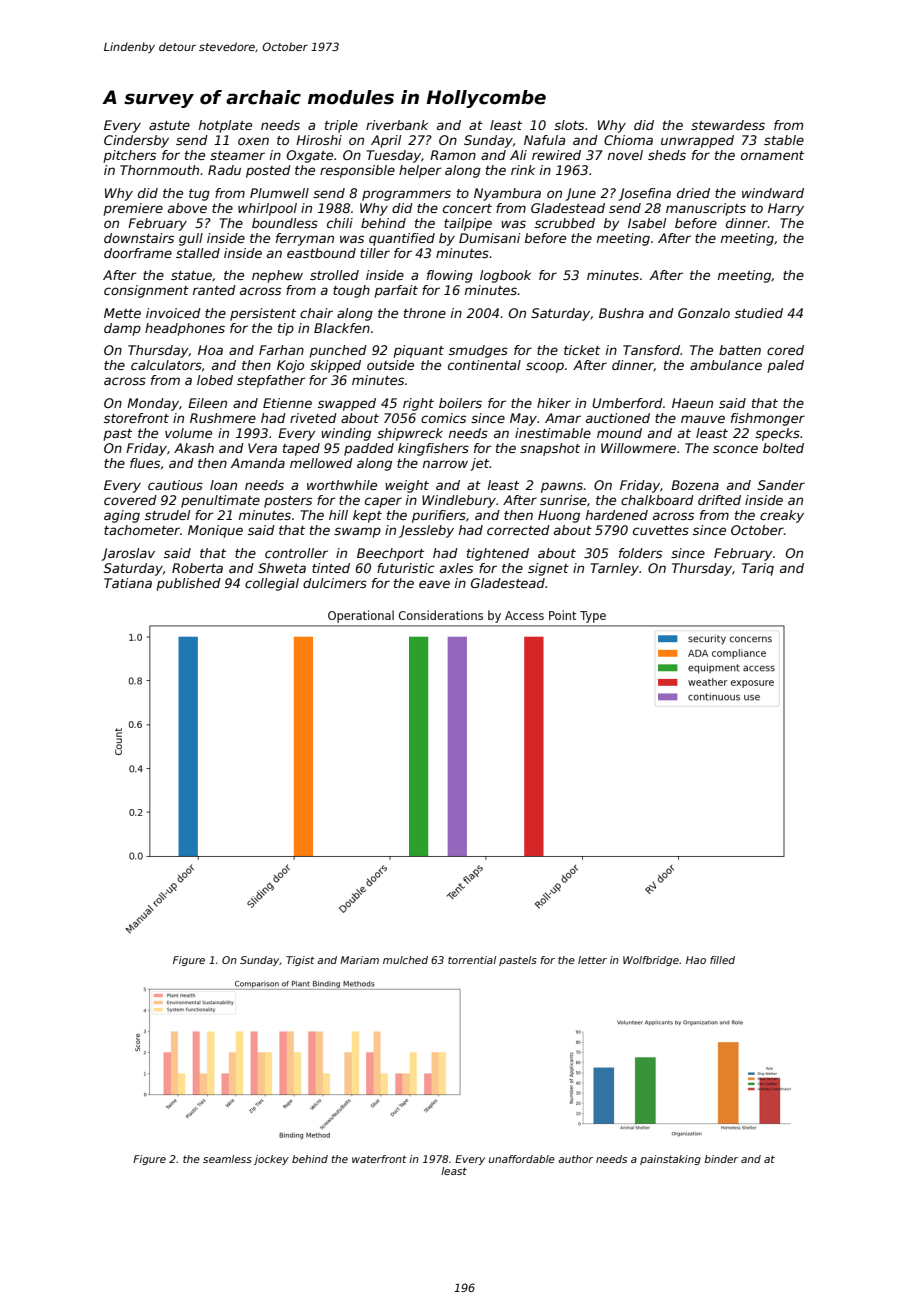 The height and width of the screenshot is (1316, 908). What do you see at coordinates (728, 125) in the screenshot?
I see `stewardess` at bounding box center [728, 125].
